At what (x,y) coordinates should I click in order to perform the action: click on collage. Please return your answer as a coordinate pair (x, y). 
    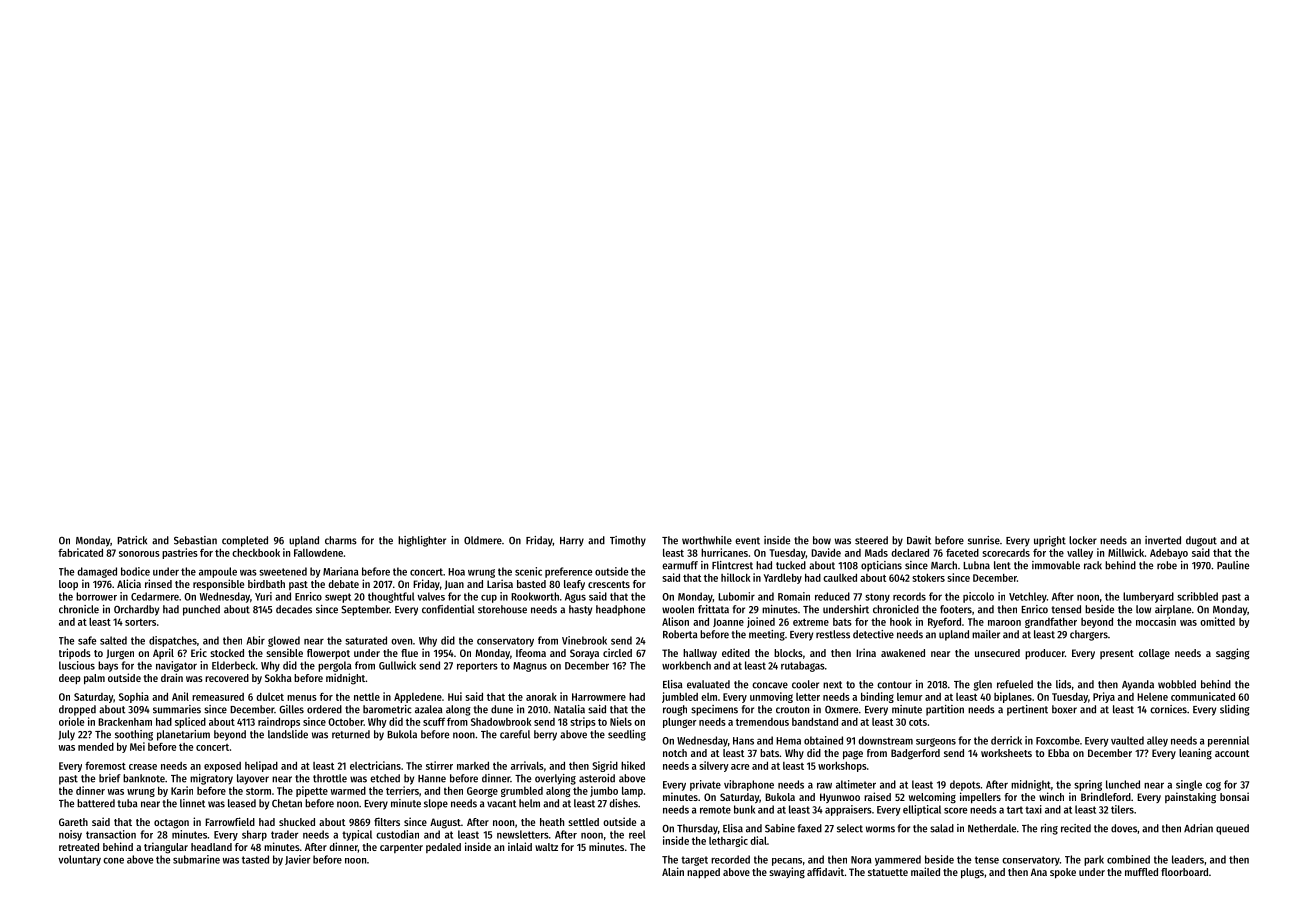
    Looking at the image, I should click on (1154, 654).
